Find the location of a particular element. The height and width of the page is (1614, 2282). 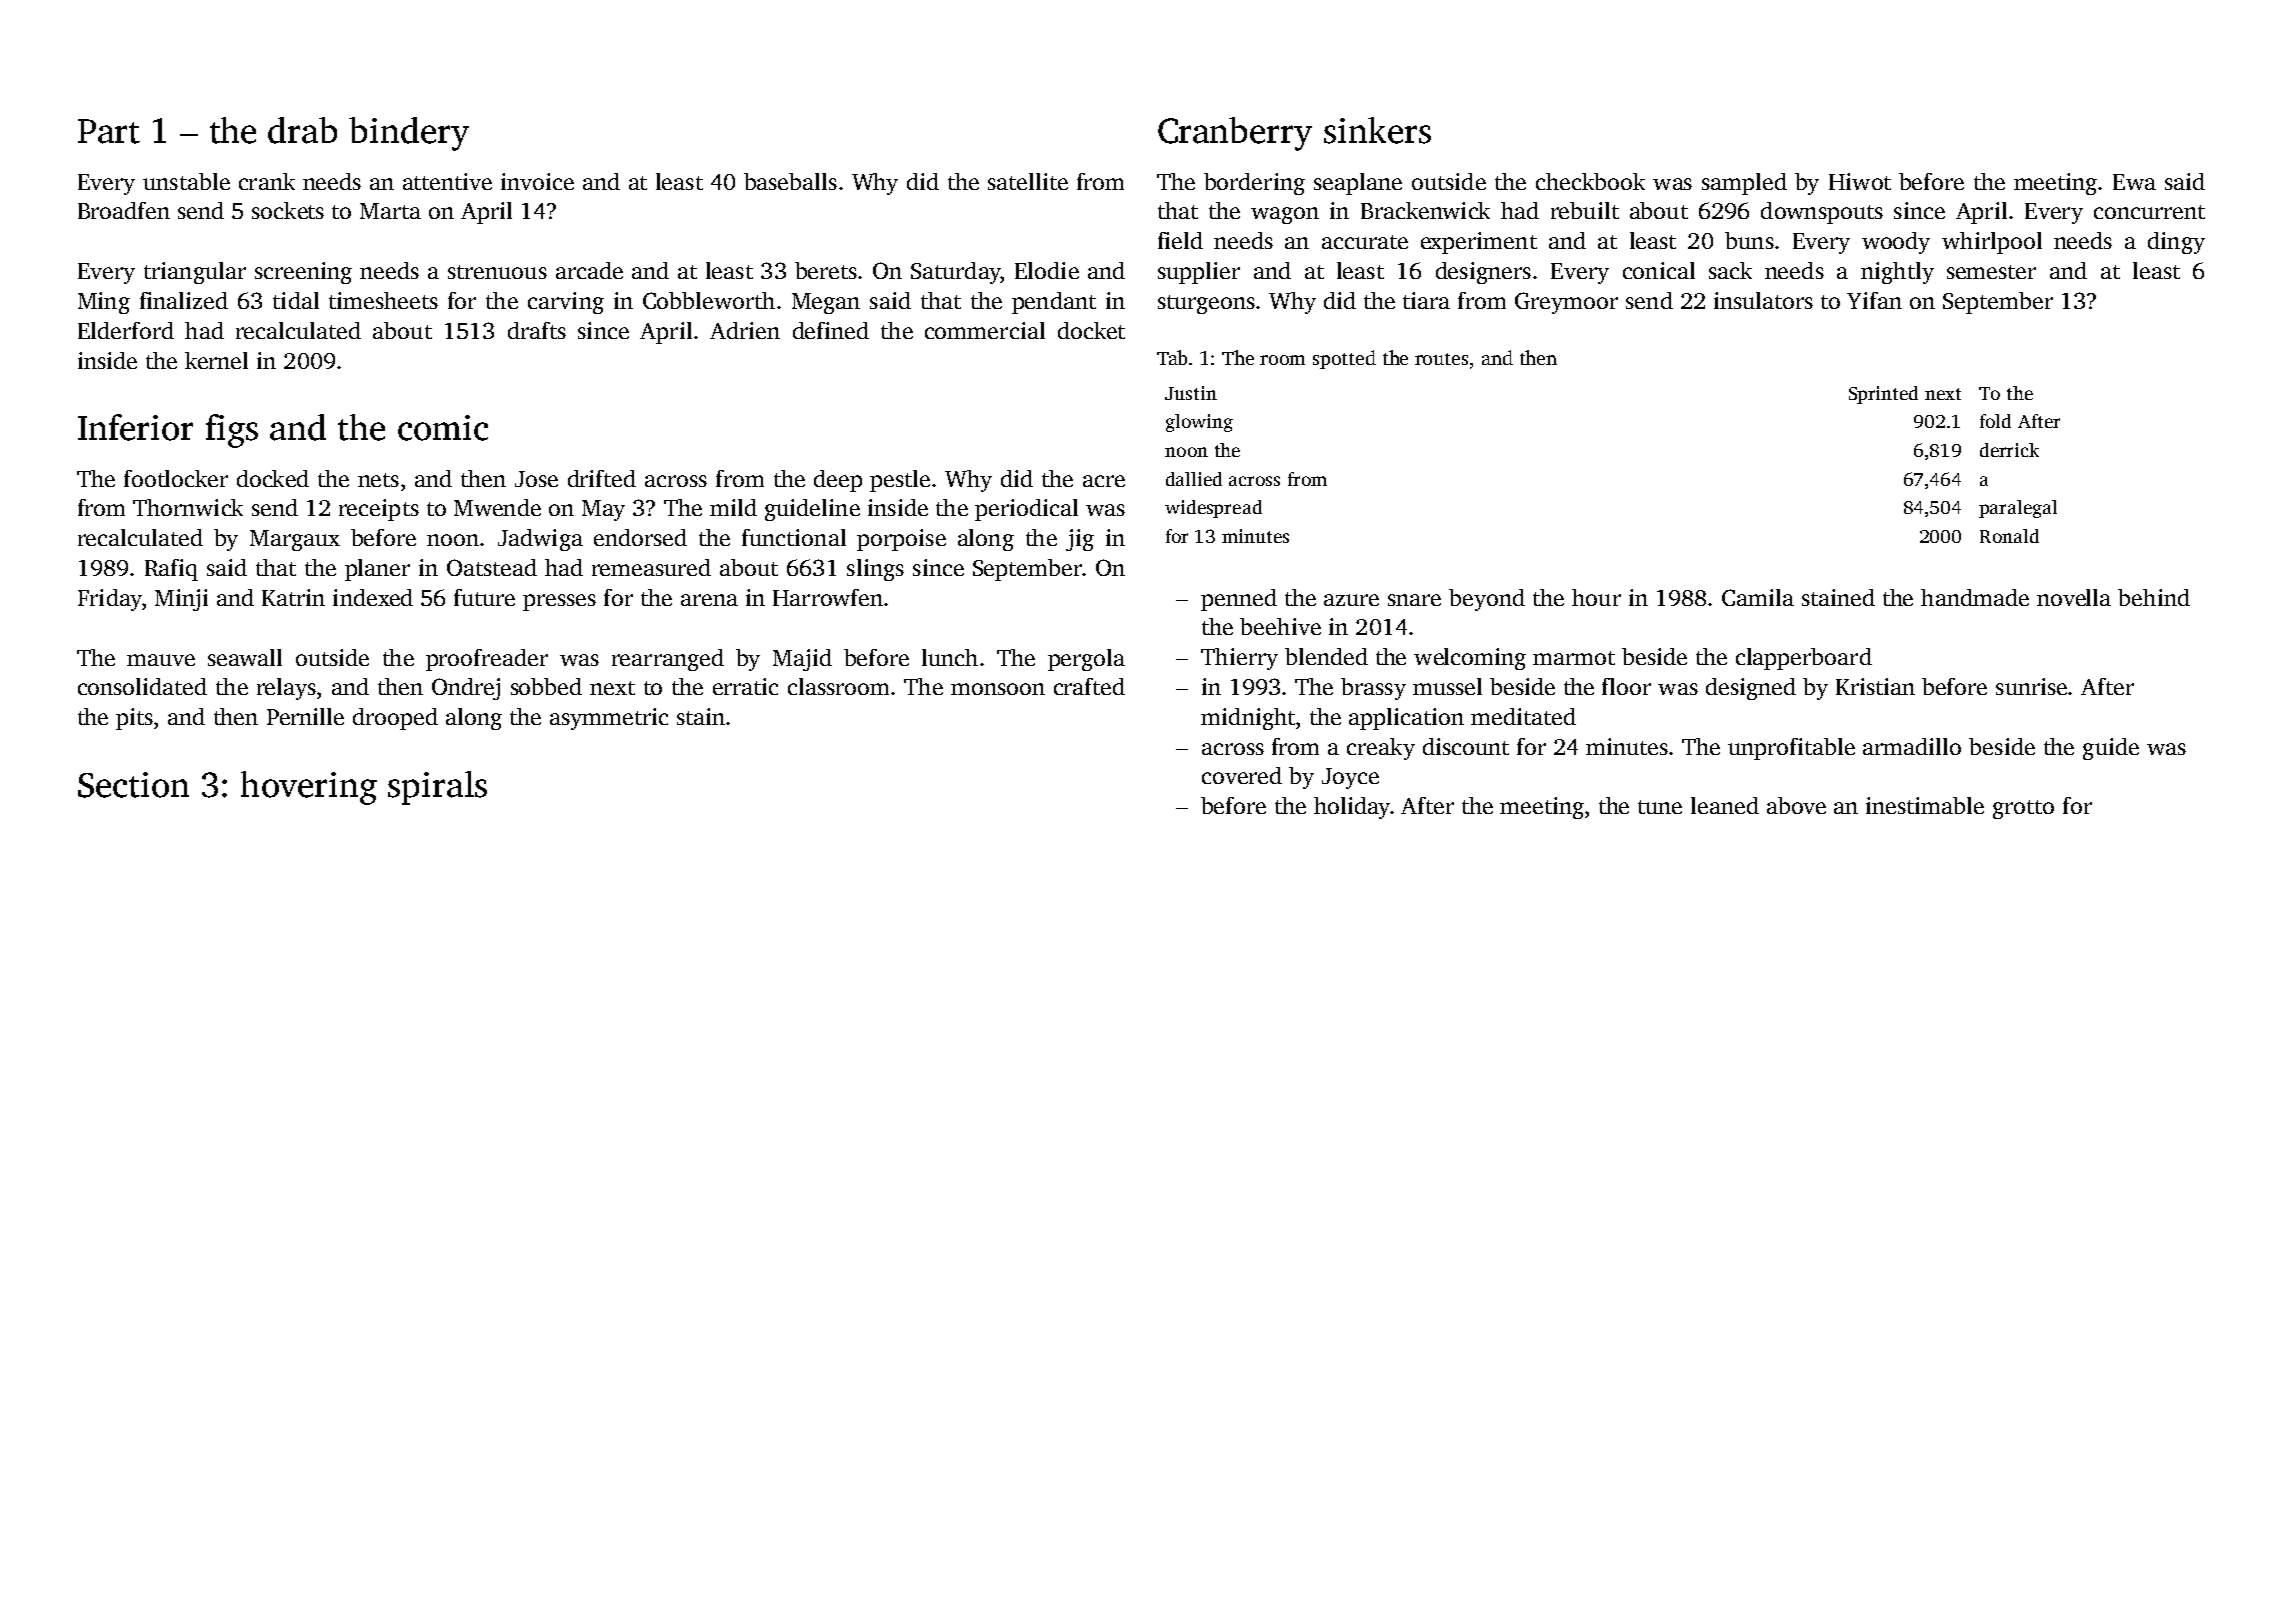

drifted is located at coordinates (602, 478).
